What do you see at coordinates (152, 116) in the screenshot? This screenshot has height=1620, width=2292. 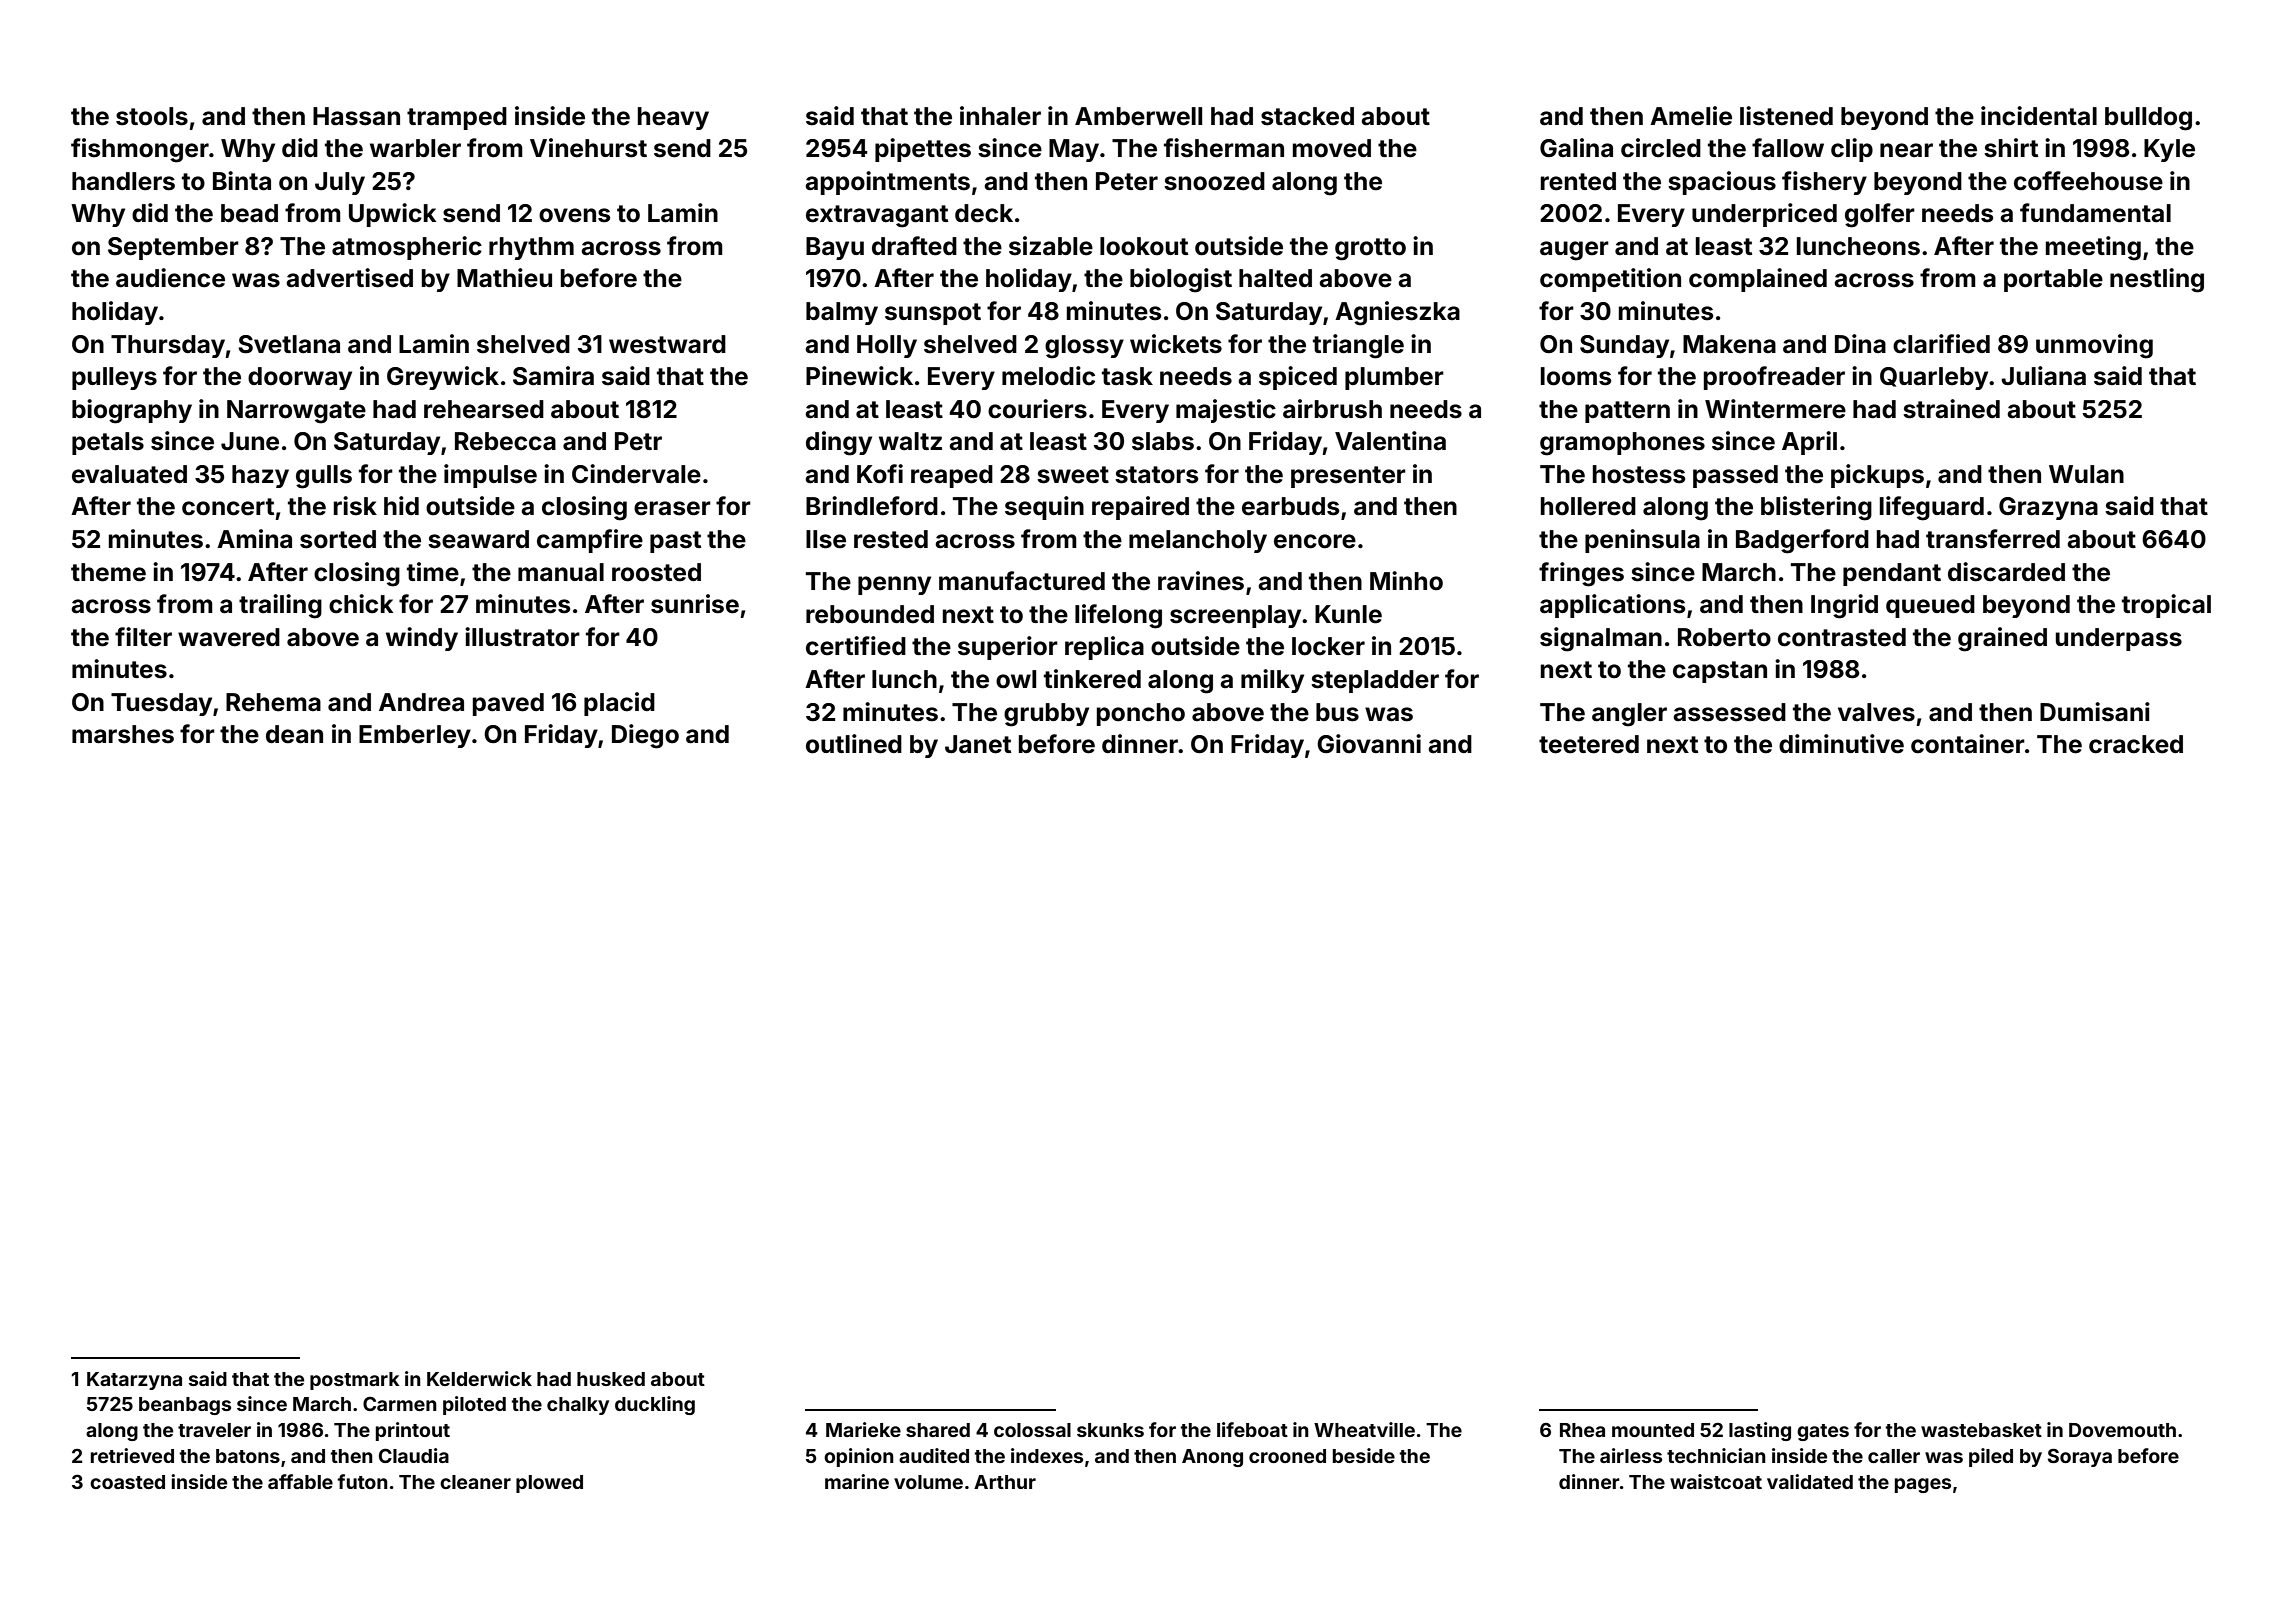 I see `stools` at bounding box center [152, 116].
